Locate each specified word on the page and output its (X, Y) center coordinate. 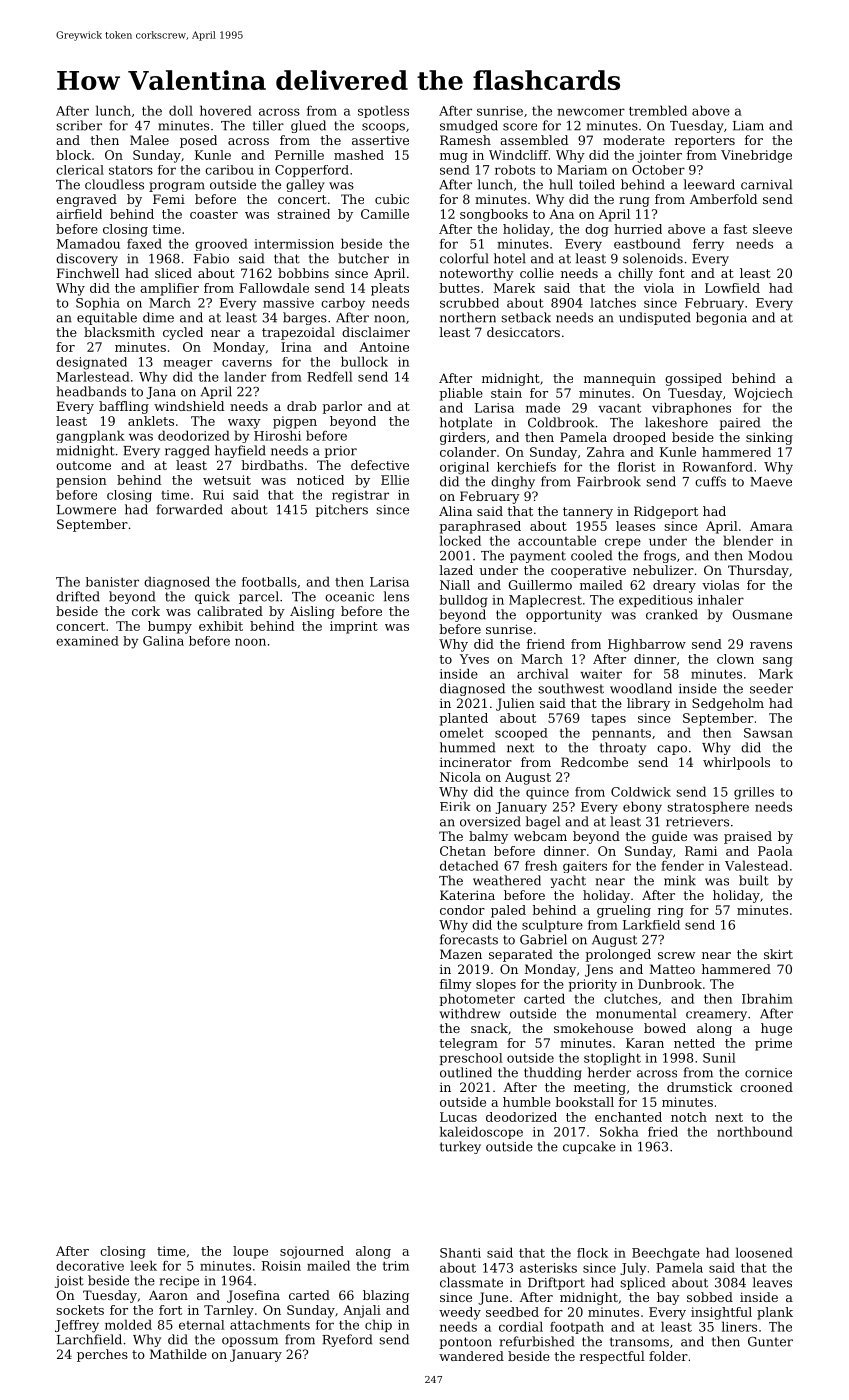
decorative (90, 1265)
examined (87, 641)
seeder (771, 688)
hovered (226, 110)
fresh (541, 865)
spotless (383, 111)
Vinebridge (756, 156)
